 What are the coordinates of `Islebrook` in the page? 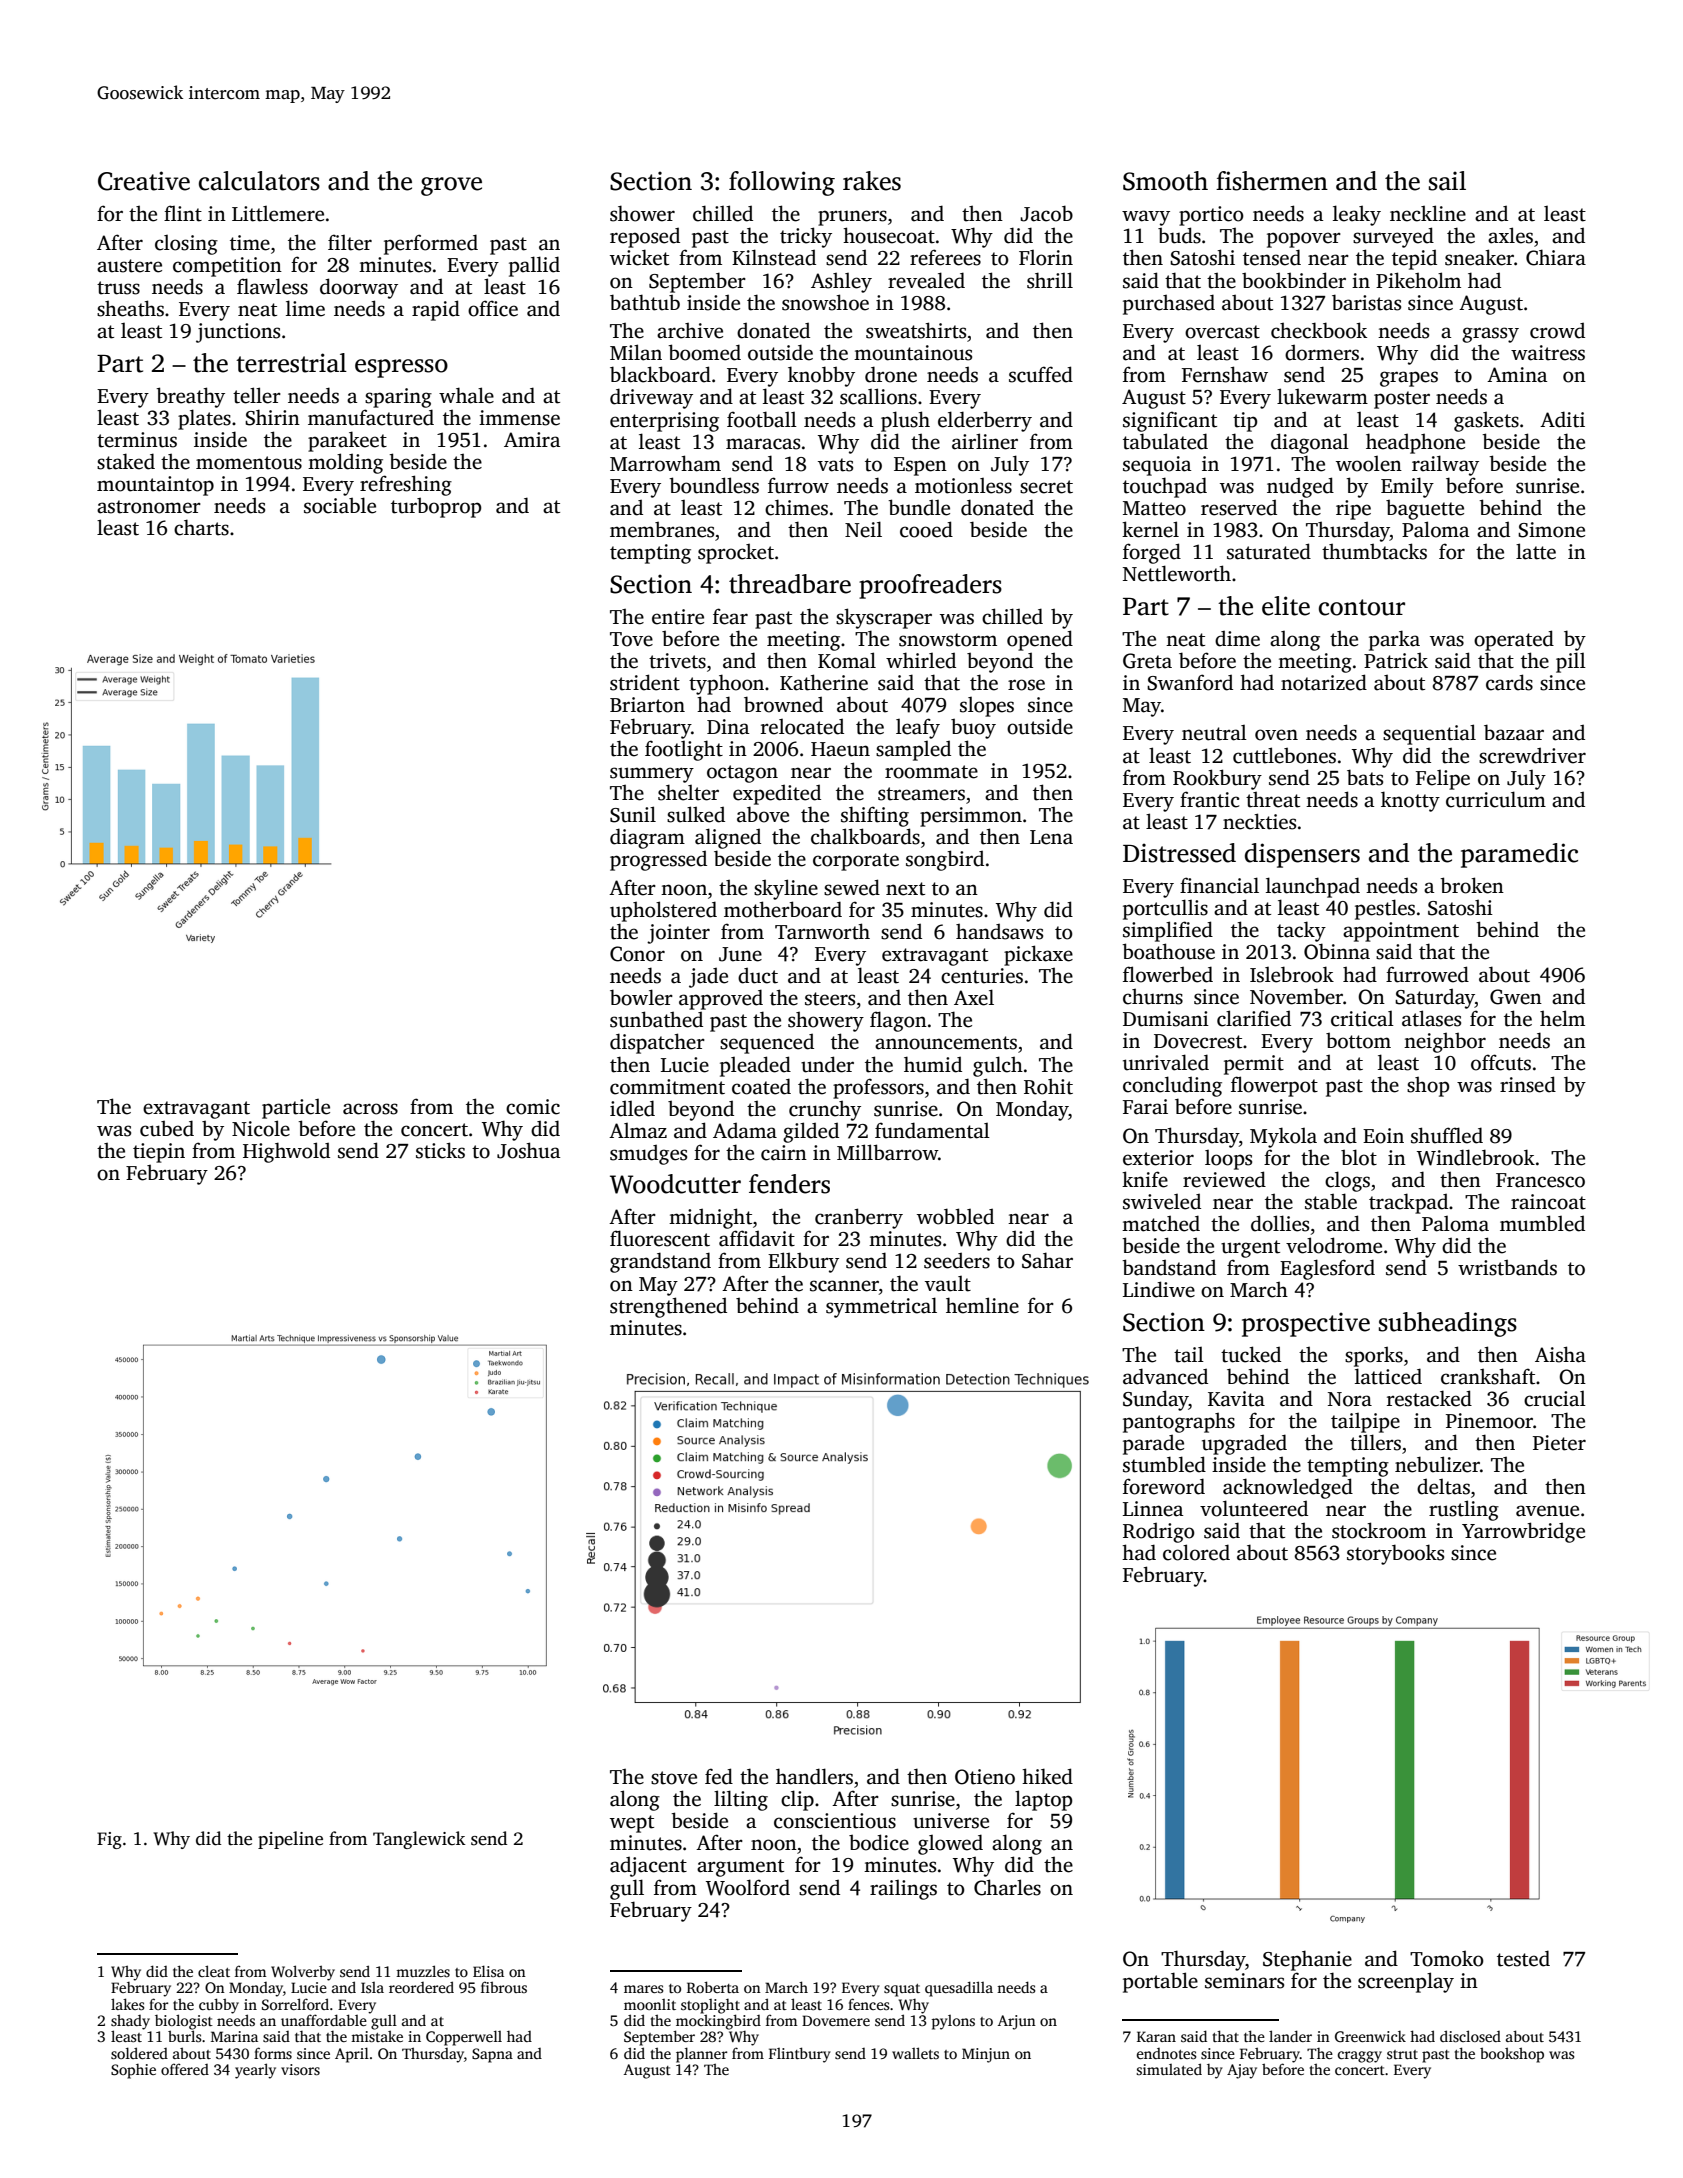 It's located at (1292, 974).
